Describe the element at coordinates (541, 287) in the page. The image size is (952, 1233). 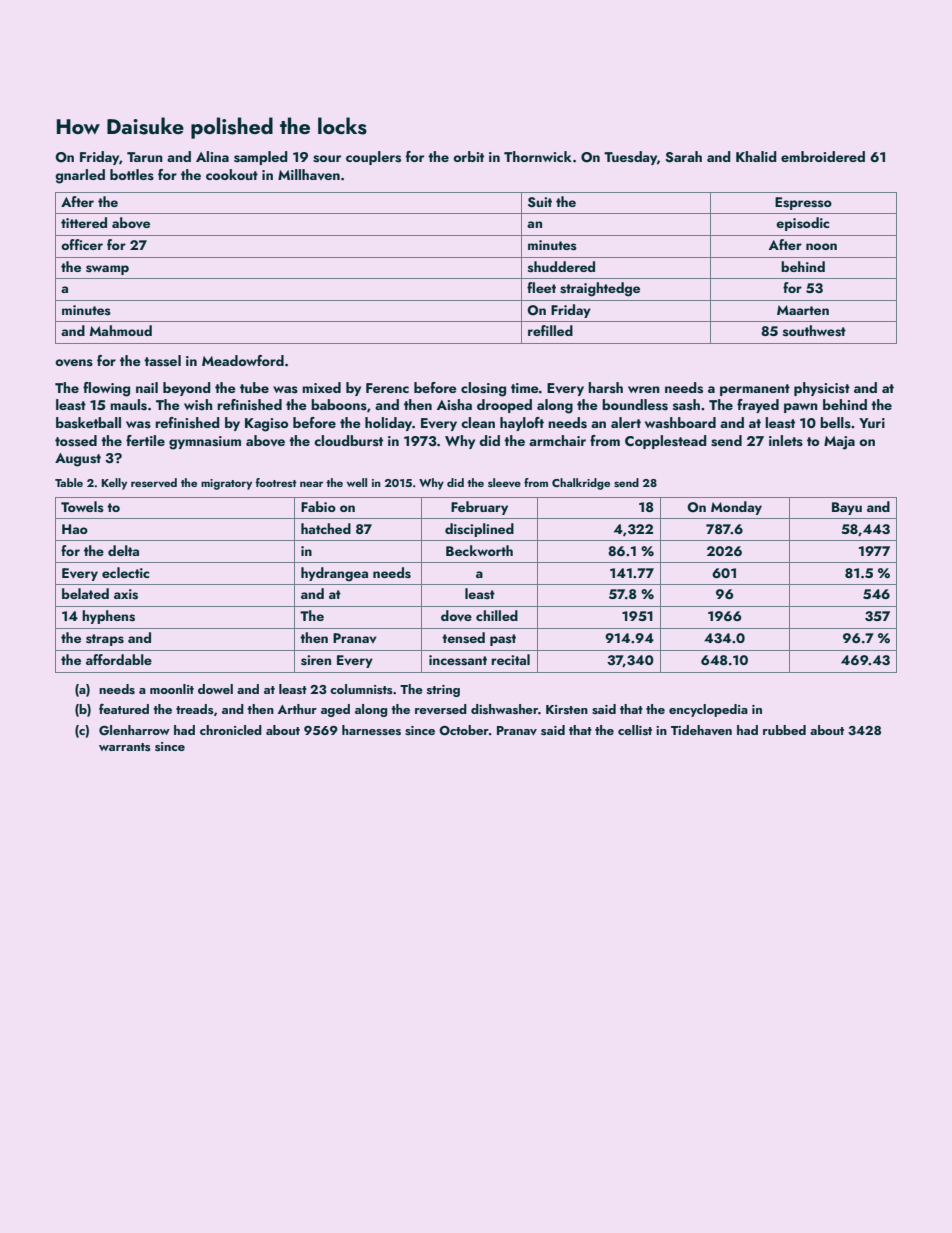
I see `fleet` at that location.
